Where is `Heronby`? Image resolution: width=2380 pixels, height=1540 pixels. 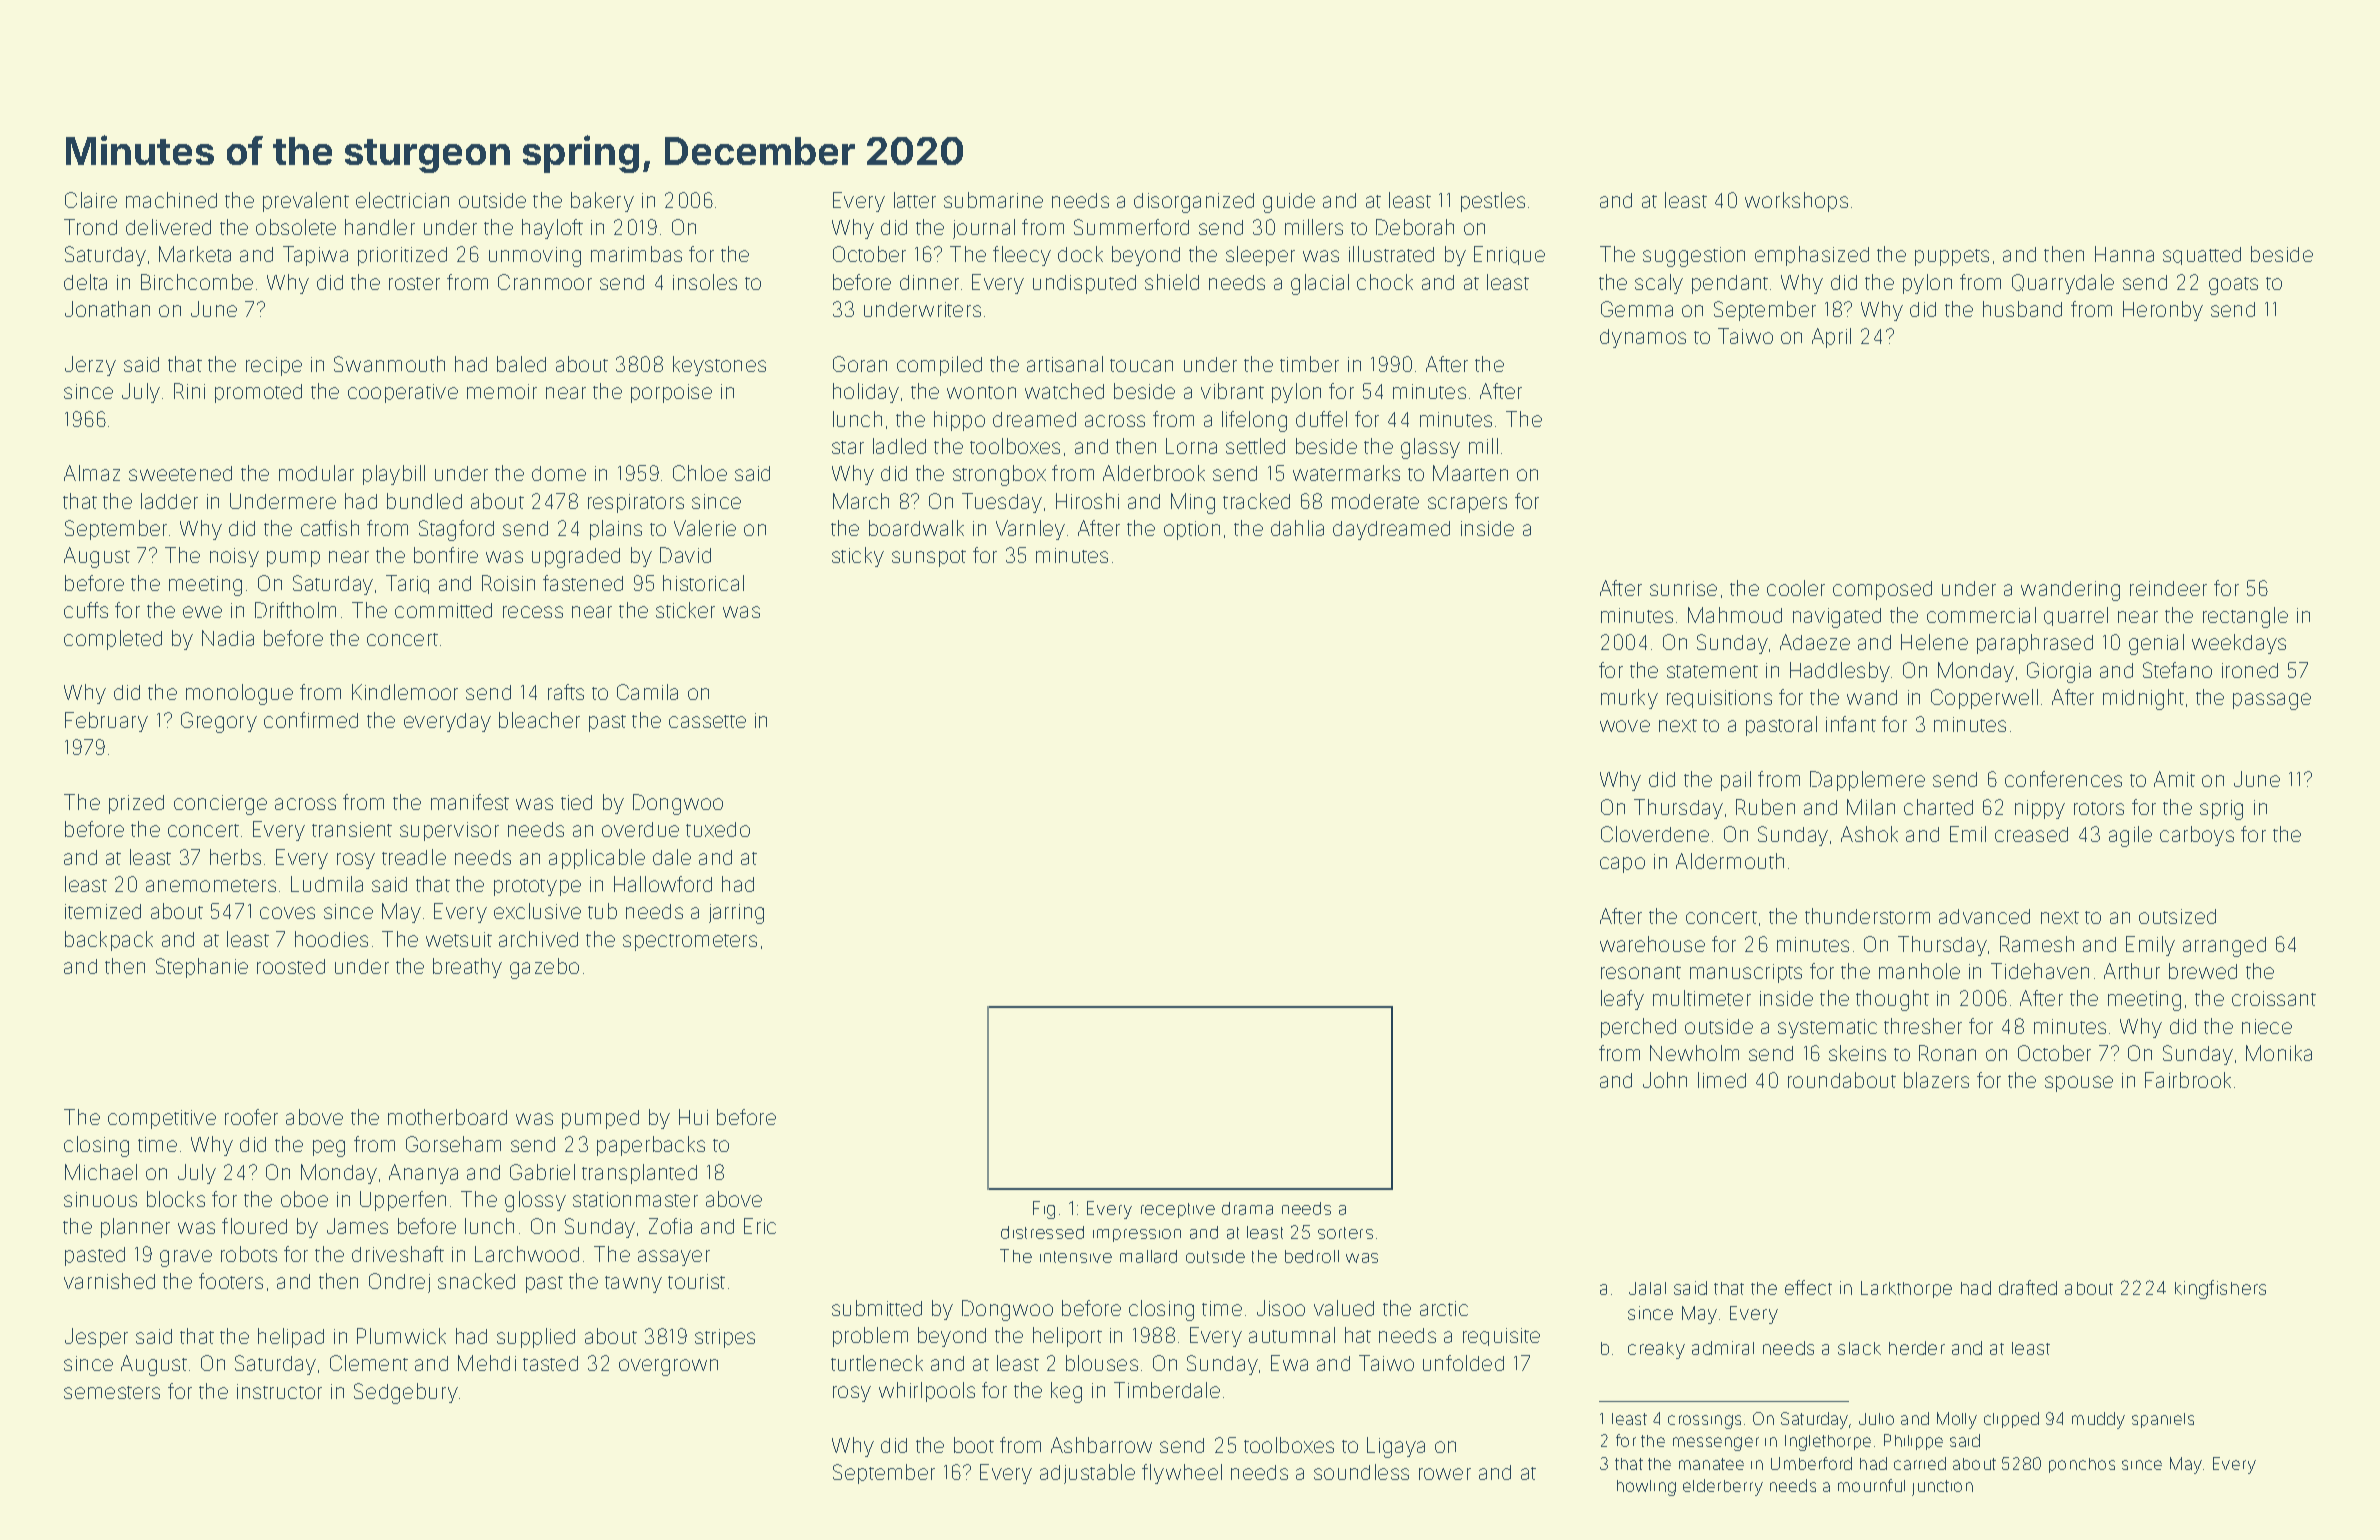
Heronby is located at coordinates (2163, 311).
